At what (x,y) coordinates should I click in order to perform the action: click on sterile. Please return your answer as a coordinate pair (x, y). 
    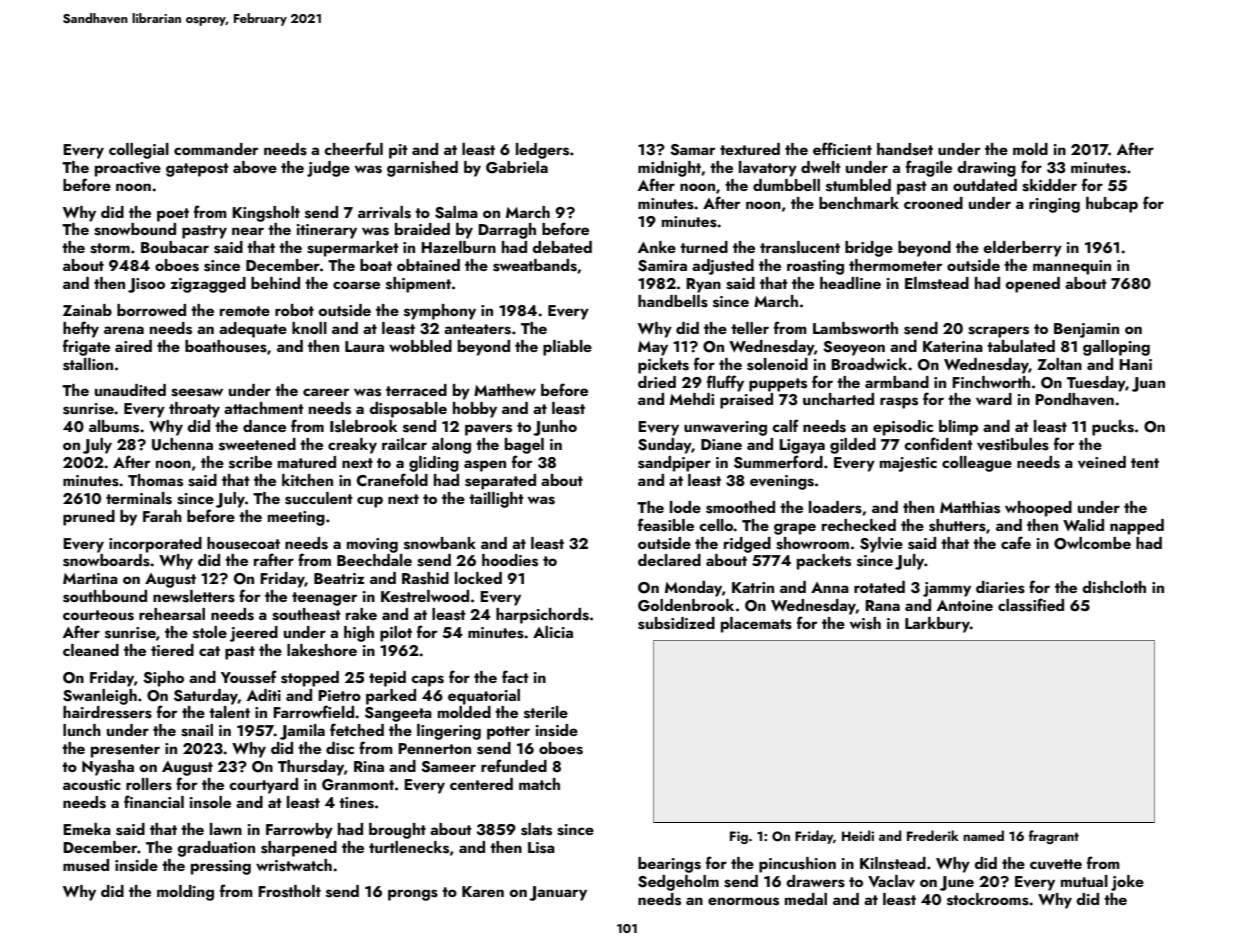
    Looking at the image, I should click on (546, 712).
